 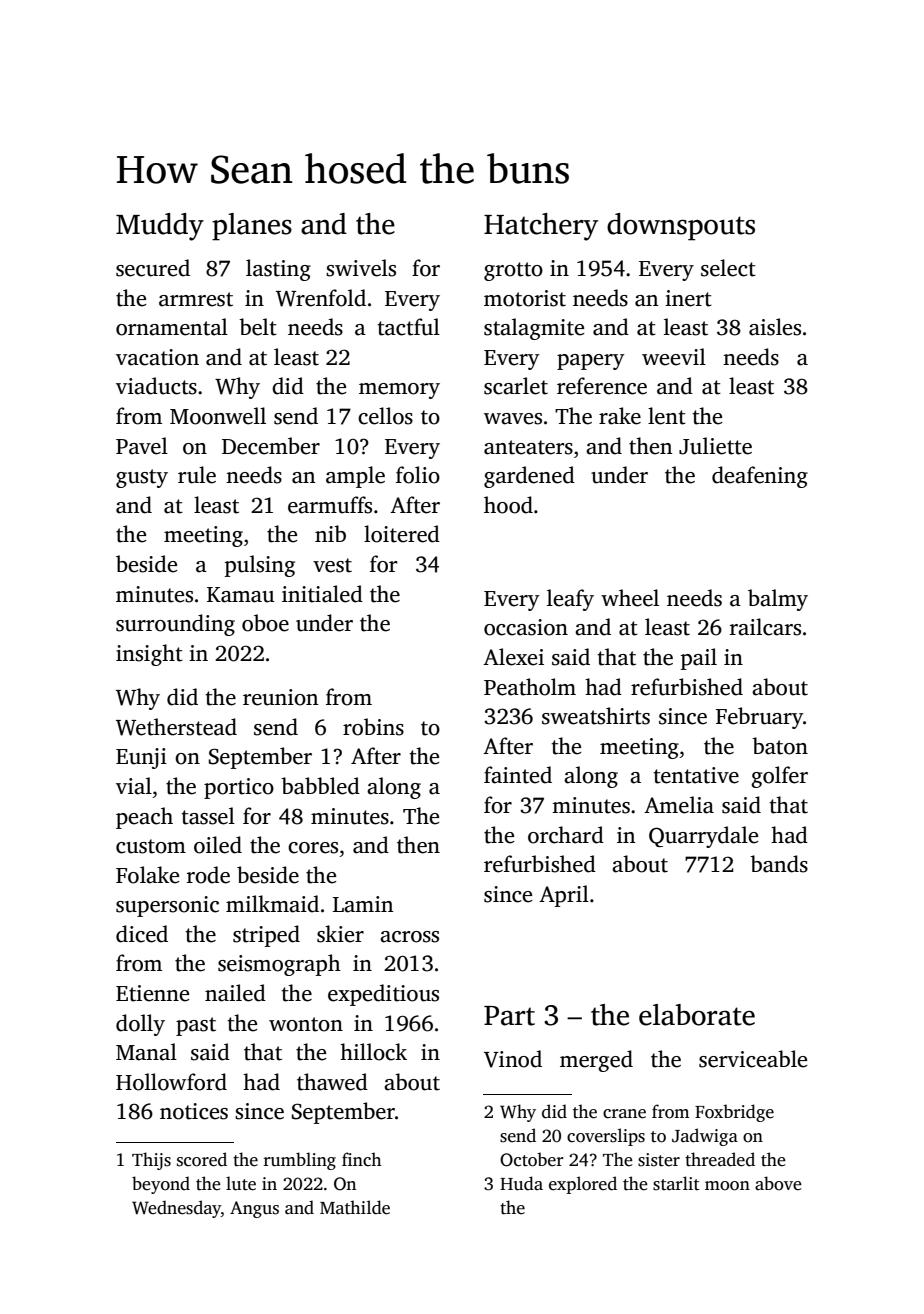 I want to click on notices, so click(x=194, y=1111).
